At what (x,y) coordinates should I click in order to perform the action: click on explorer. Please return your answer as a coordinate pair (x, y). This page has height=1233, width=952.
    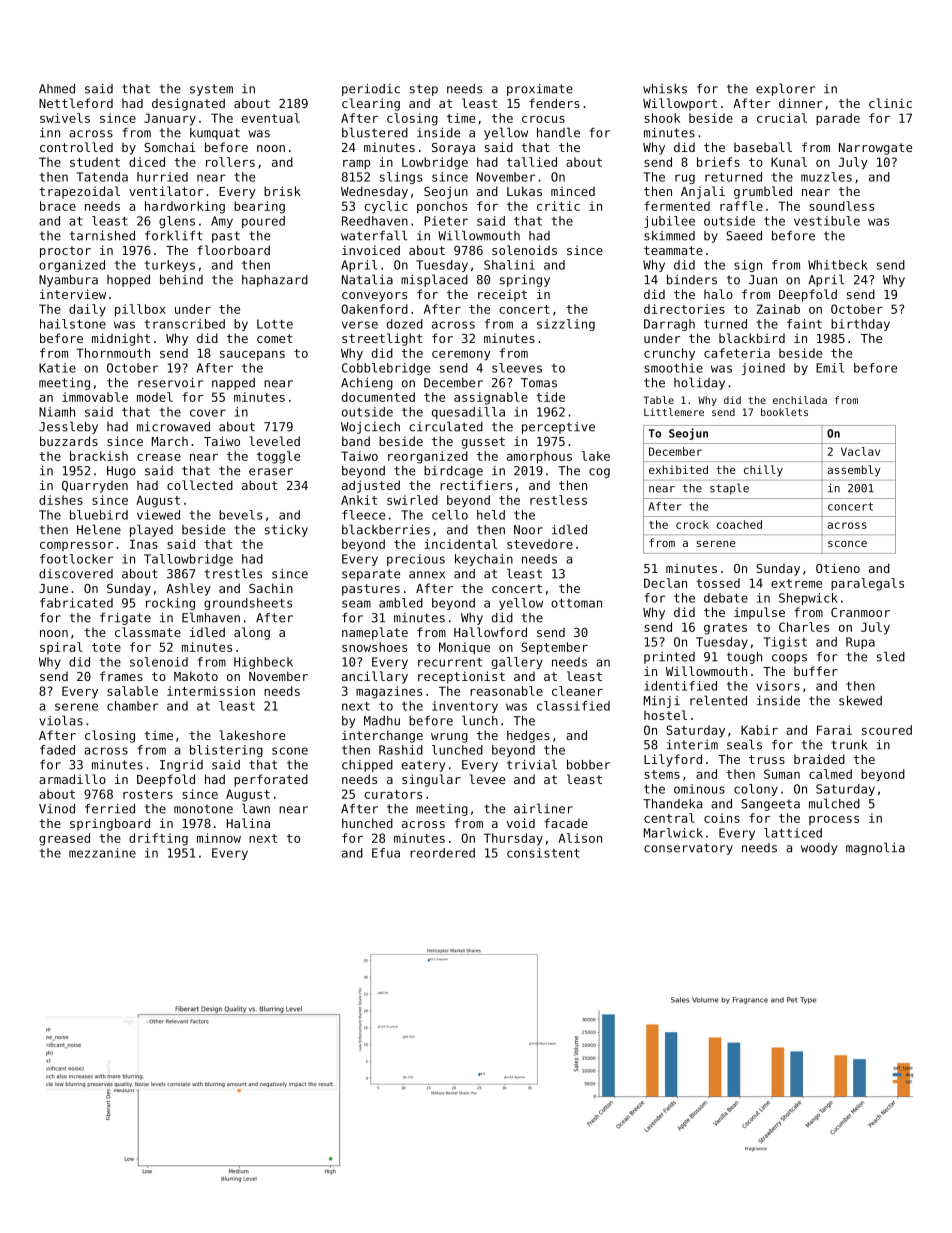
    Looking at the image, I should click on (785, 89).
